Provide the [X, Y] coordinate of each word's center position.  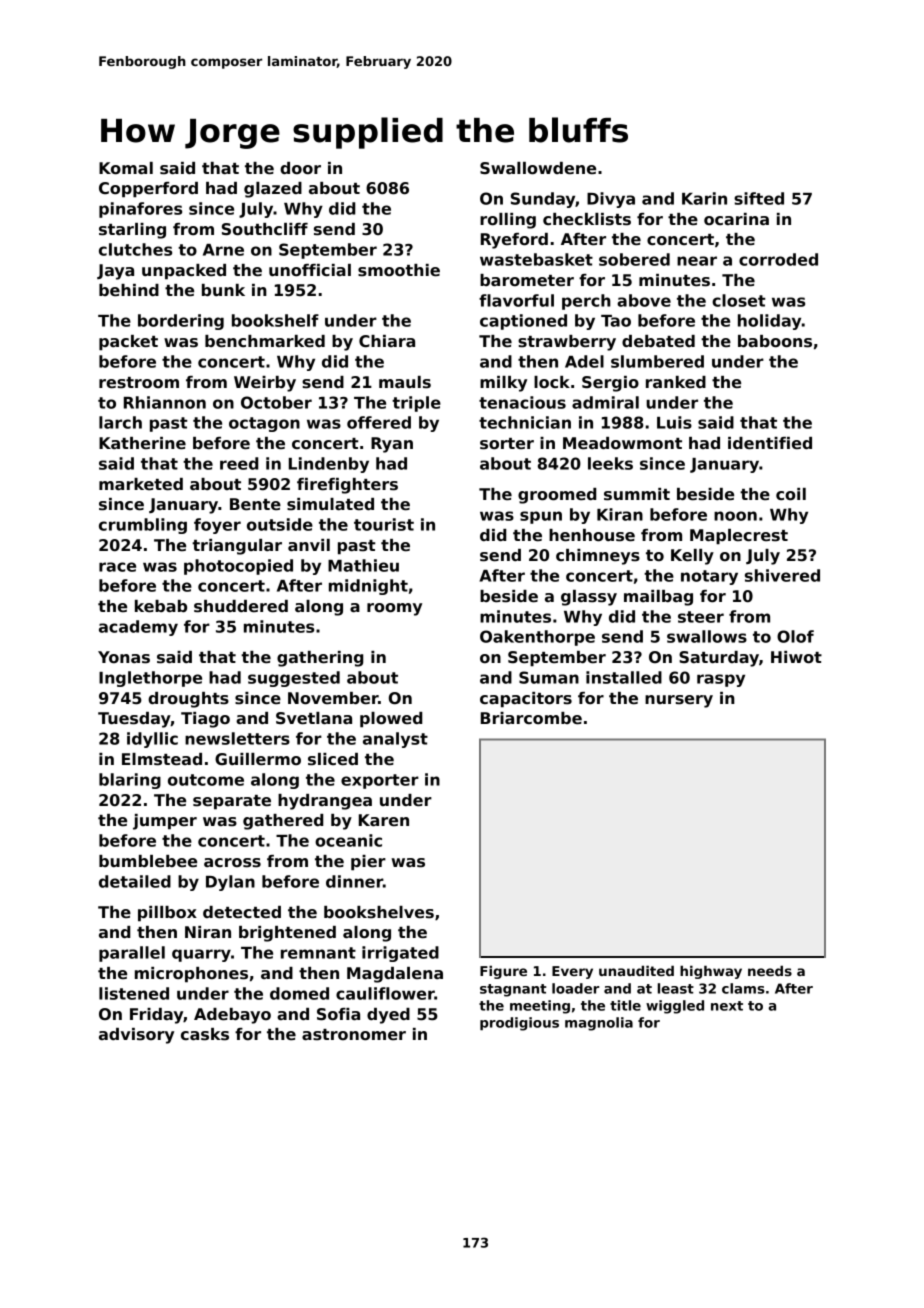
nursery [679, 701]
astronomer [354, 1035]
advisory [136, 1036]
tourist [384, 524]
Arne [223, 250]
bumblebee [148, 861]
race [117, 567]
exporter [380, 781]
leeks [610, 463]
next [727, 1006]
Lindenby [329, 465]
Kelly [692, 557]
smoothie [399, 270]
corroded [778, 259]
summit [637, 494]
